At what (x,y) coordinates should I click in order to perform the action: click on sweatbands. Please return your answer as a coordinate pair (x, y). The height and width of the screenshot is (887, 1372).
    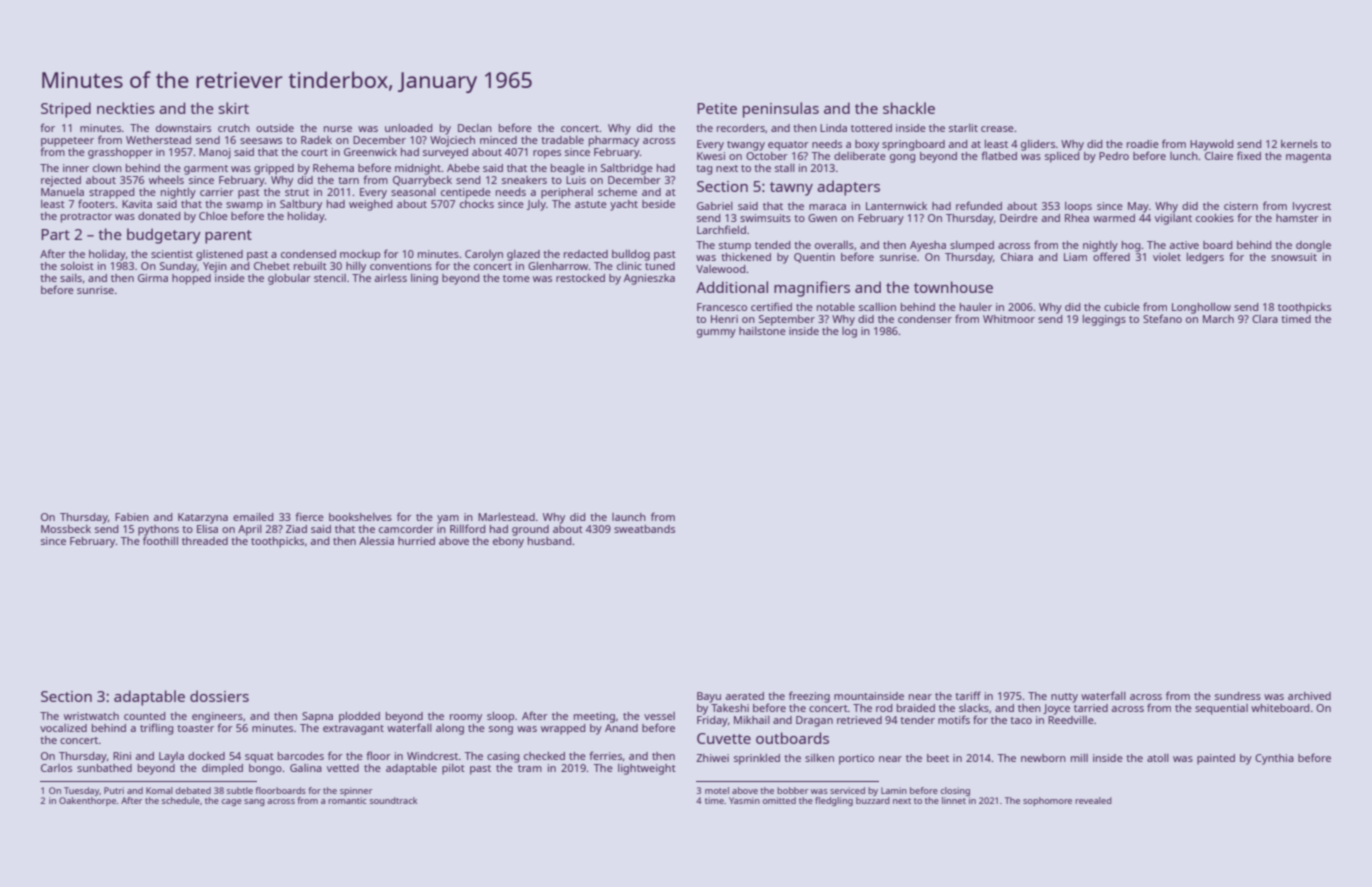
    Looking at the image, I should click on (644, 529).
